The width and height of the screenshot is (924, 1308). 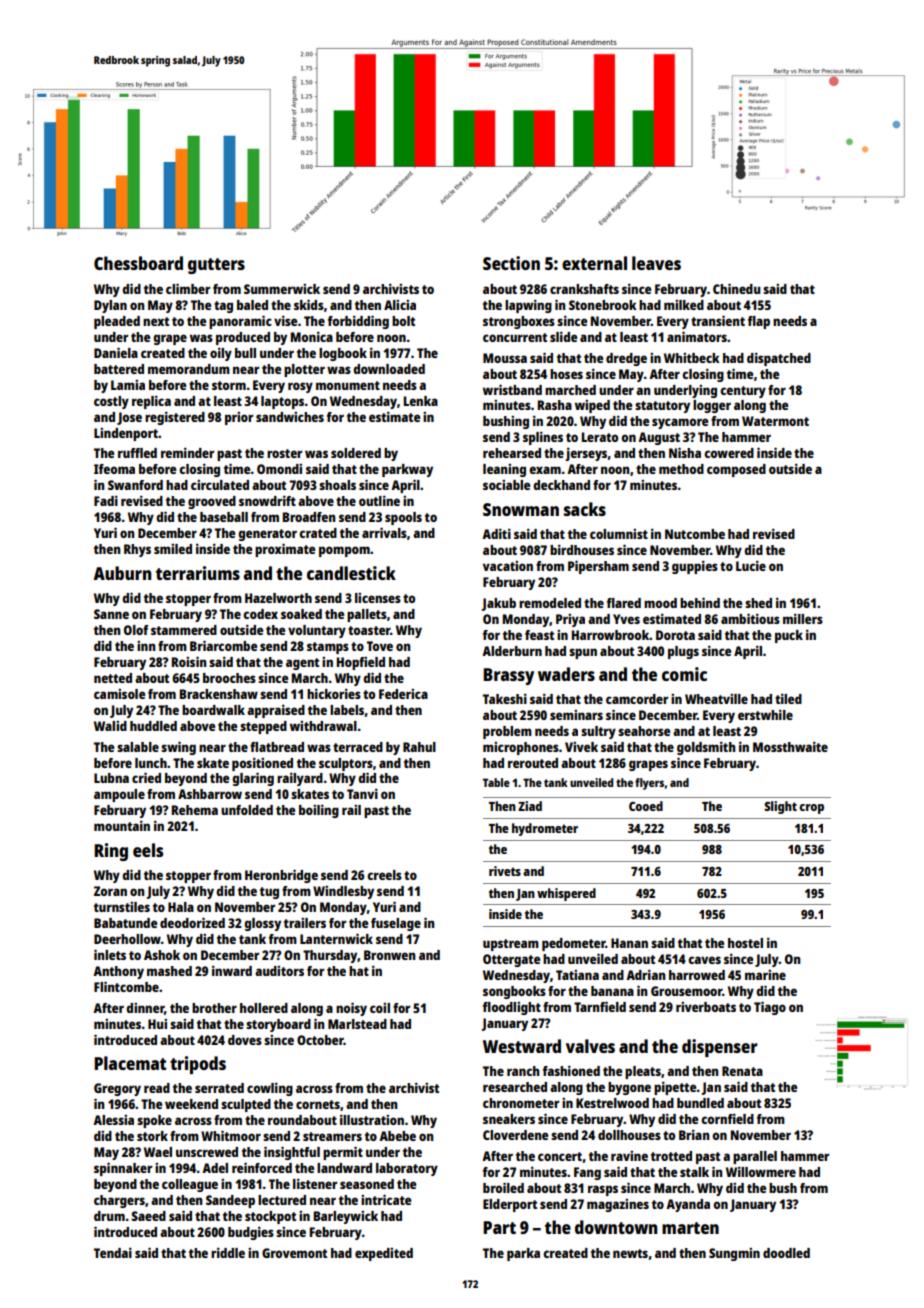 What do you see at coordinates (788, 698) in the screenshot?
I see `tiled` at bounding box center [788, 698].
